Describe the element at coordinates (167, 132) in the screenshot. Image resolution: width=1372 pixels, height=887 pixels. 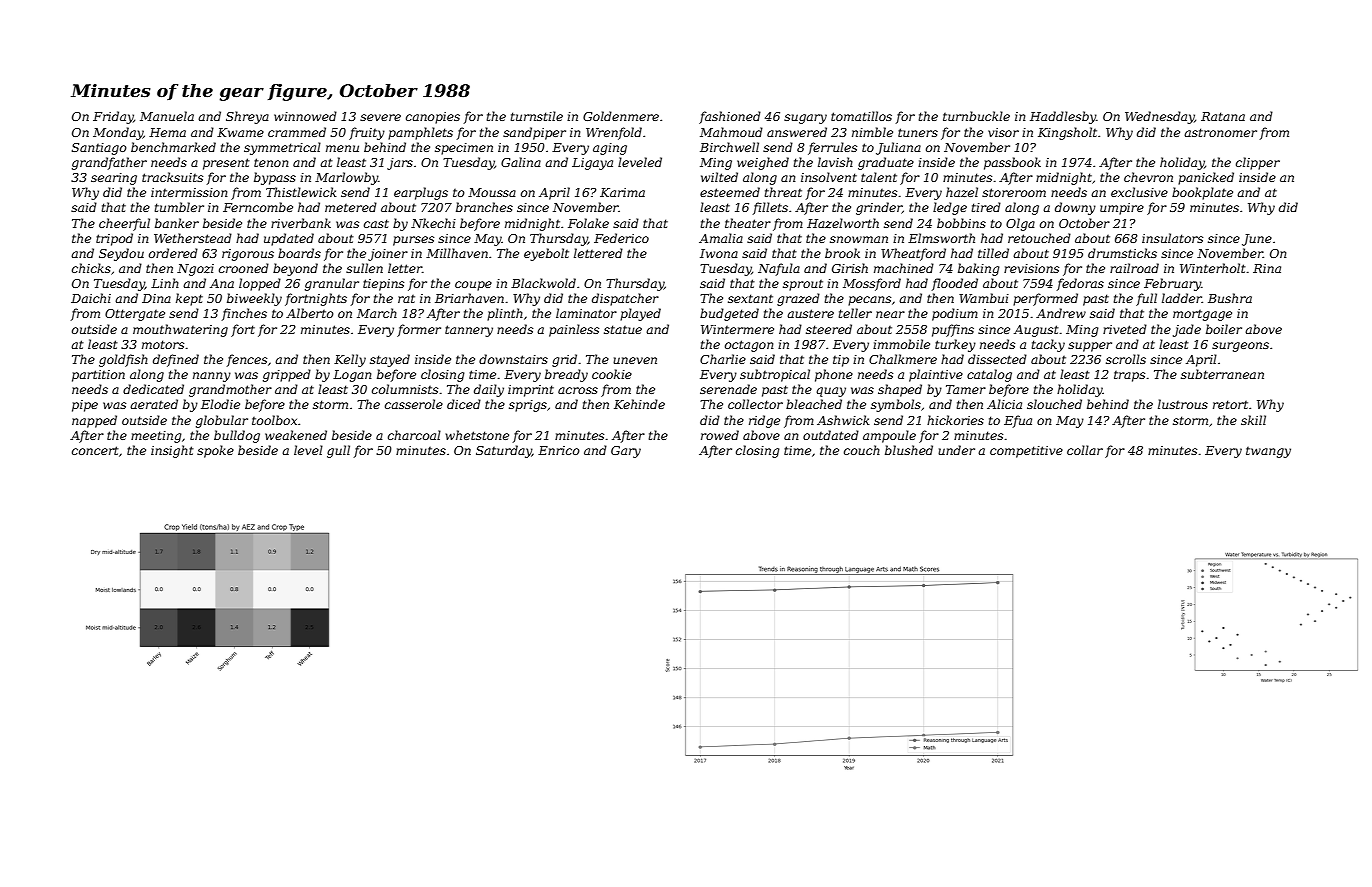
I see `Hema` at that location.
